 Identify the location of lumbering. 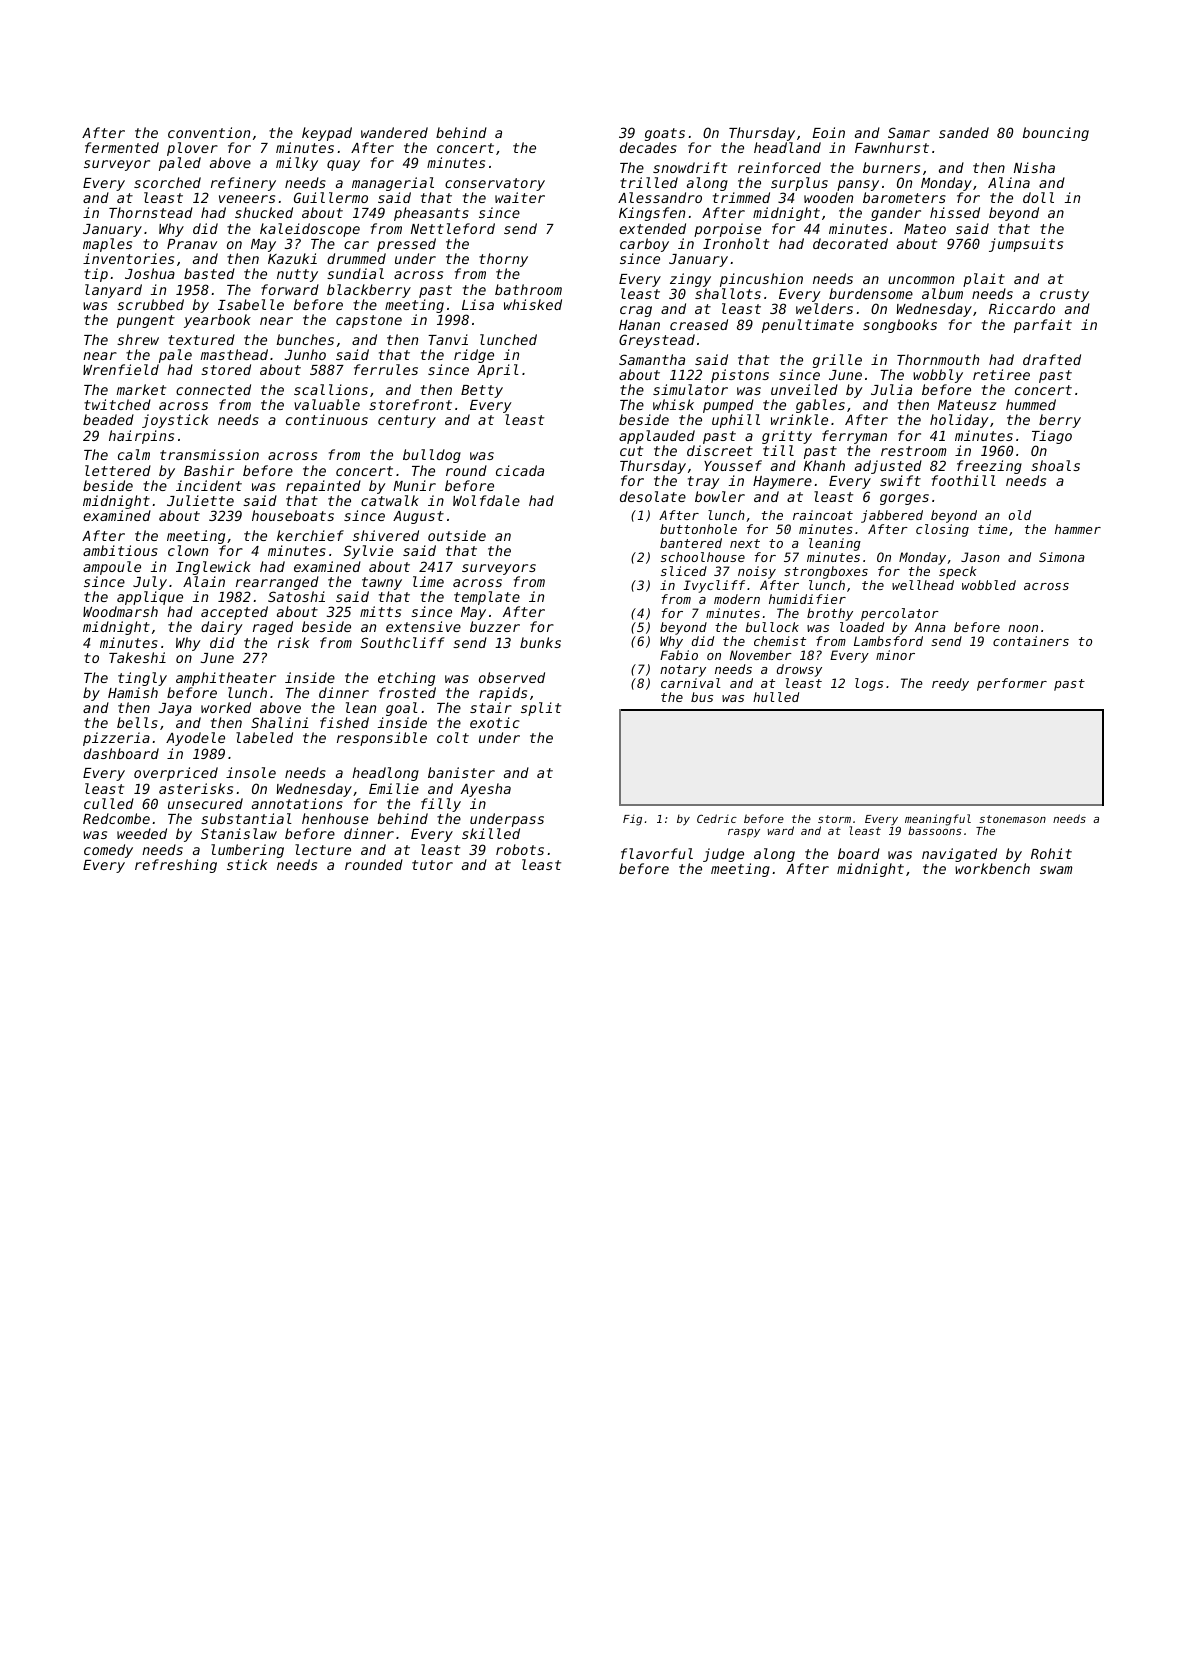
(247, 851).
